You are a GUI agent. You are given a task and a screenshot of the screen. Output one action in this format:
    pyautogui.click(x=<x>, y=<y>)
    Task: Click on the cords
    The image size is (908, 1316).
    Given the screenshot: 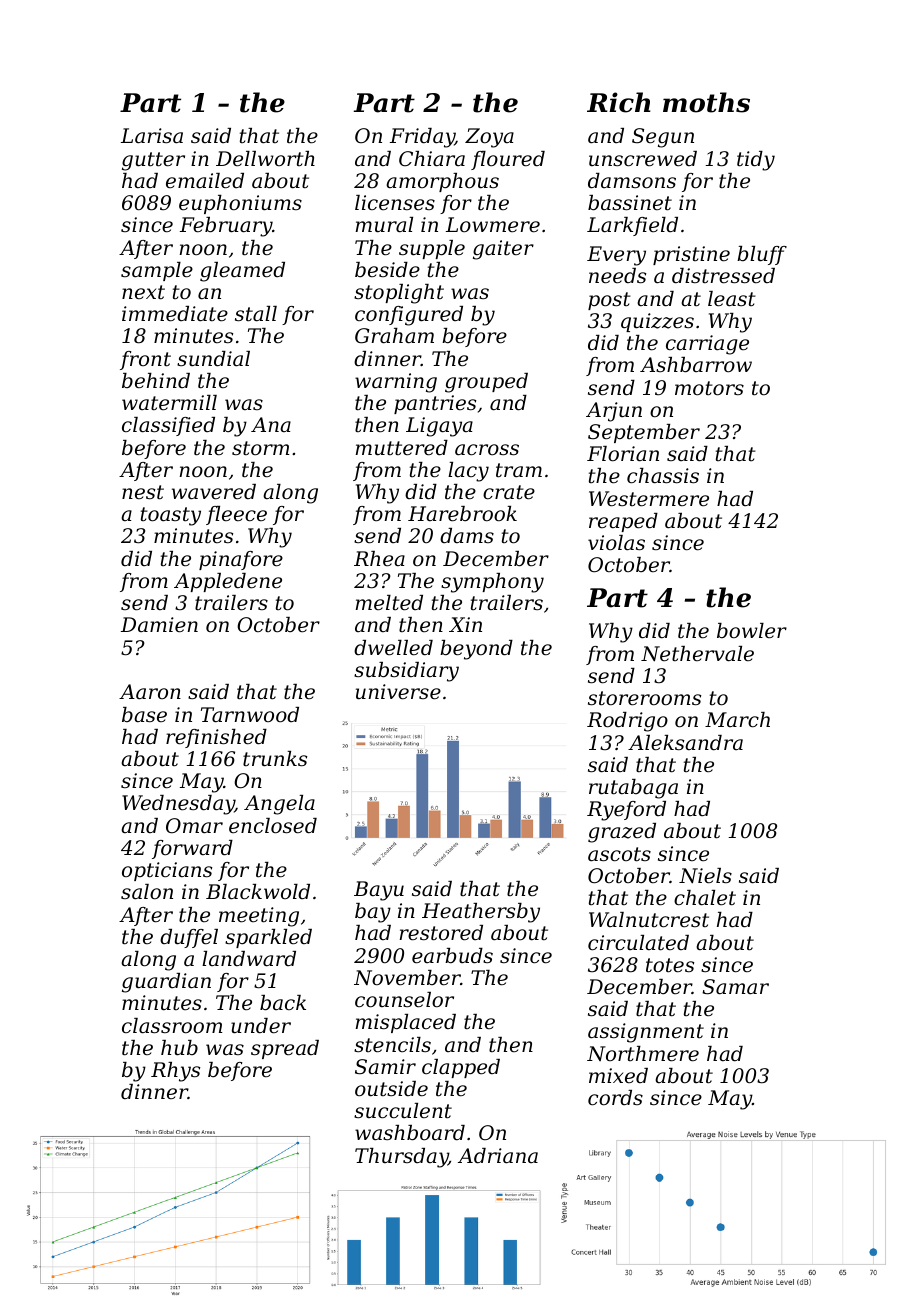 What is the action you would take?
    pyautogui.click(x=615, y=1098)
